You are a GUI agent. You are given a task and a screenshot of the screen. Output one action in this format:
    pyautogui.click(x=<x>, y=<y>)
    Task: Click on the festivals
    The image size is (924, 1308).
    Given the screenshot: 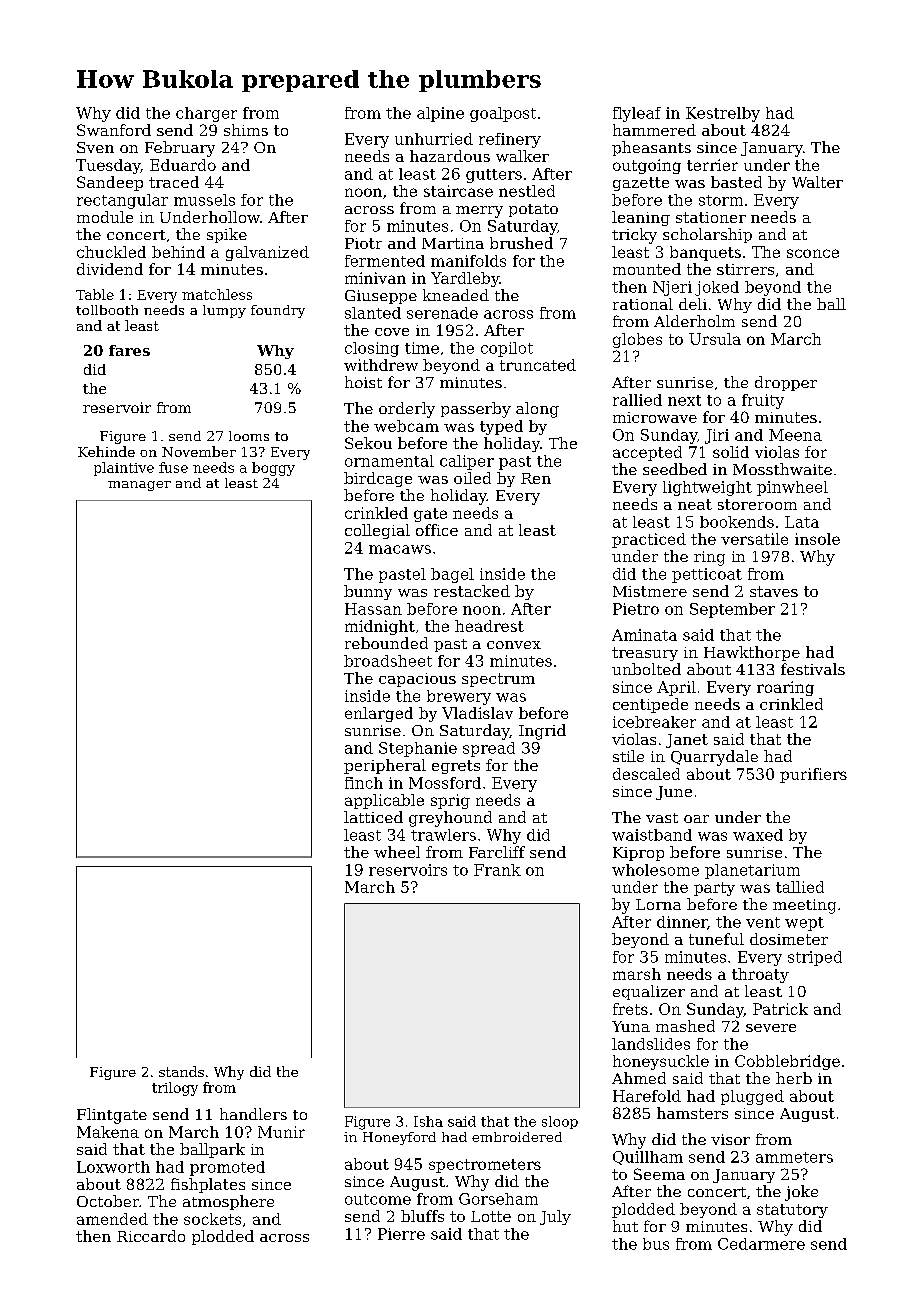 What is the action you would take?
    pyautogui.click(x=813, y=669)
